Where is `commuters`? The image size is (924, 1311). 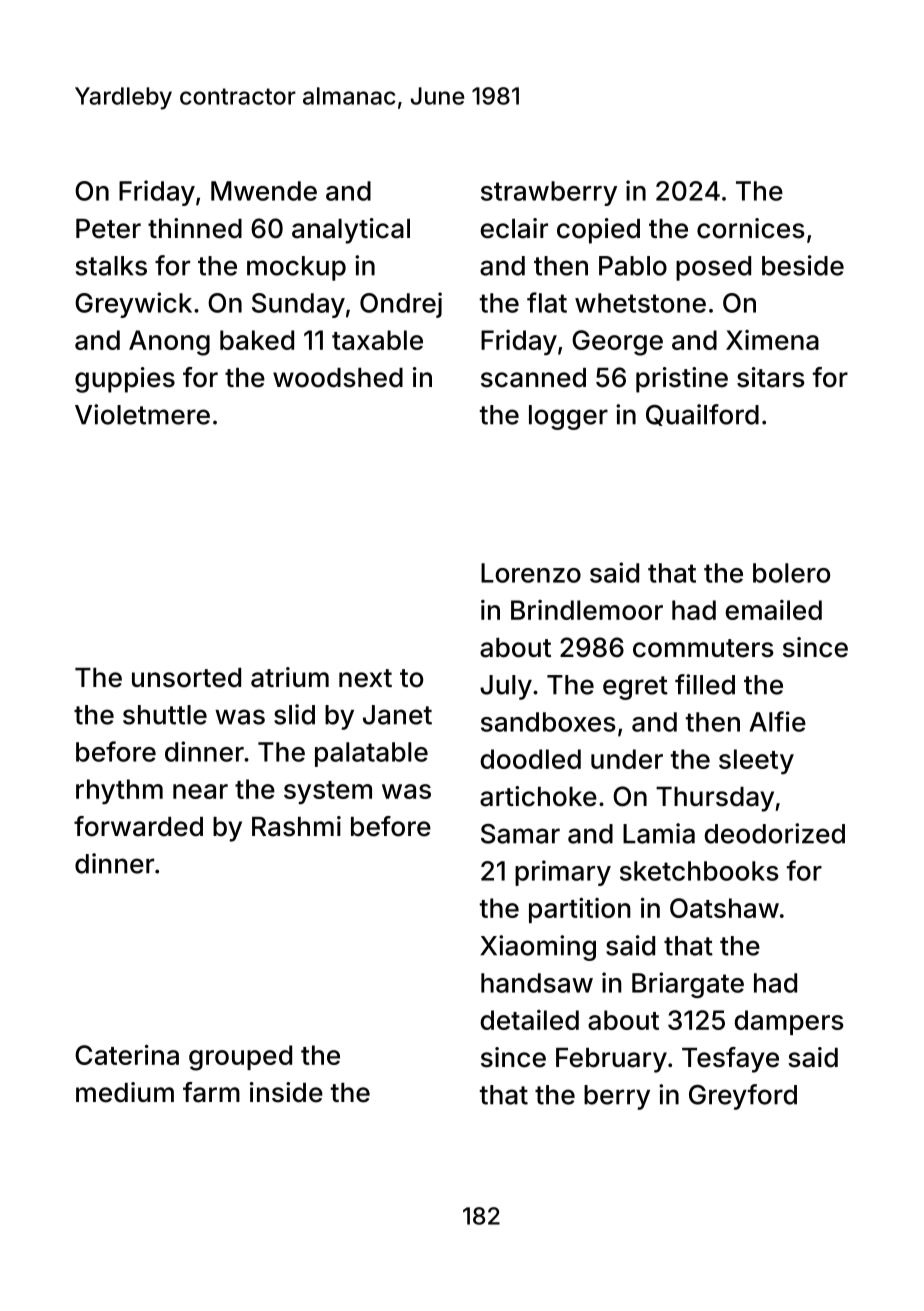
commuters is located at coordinates (703, 648).
